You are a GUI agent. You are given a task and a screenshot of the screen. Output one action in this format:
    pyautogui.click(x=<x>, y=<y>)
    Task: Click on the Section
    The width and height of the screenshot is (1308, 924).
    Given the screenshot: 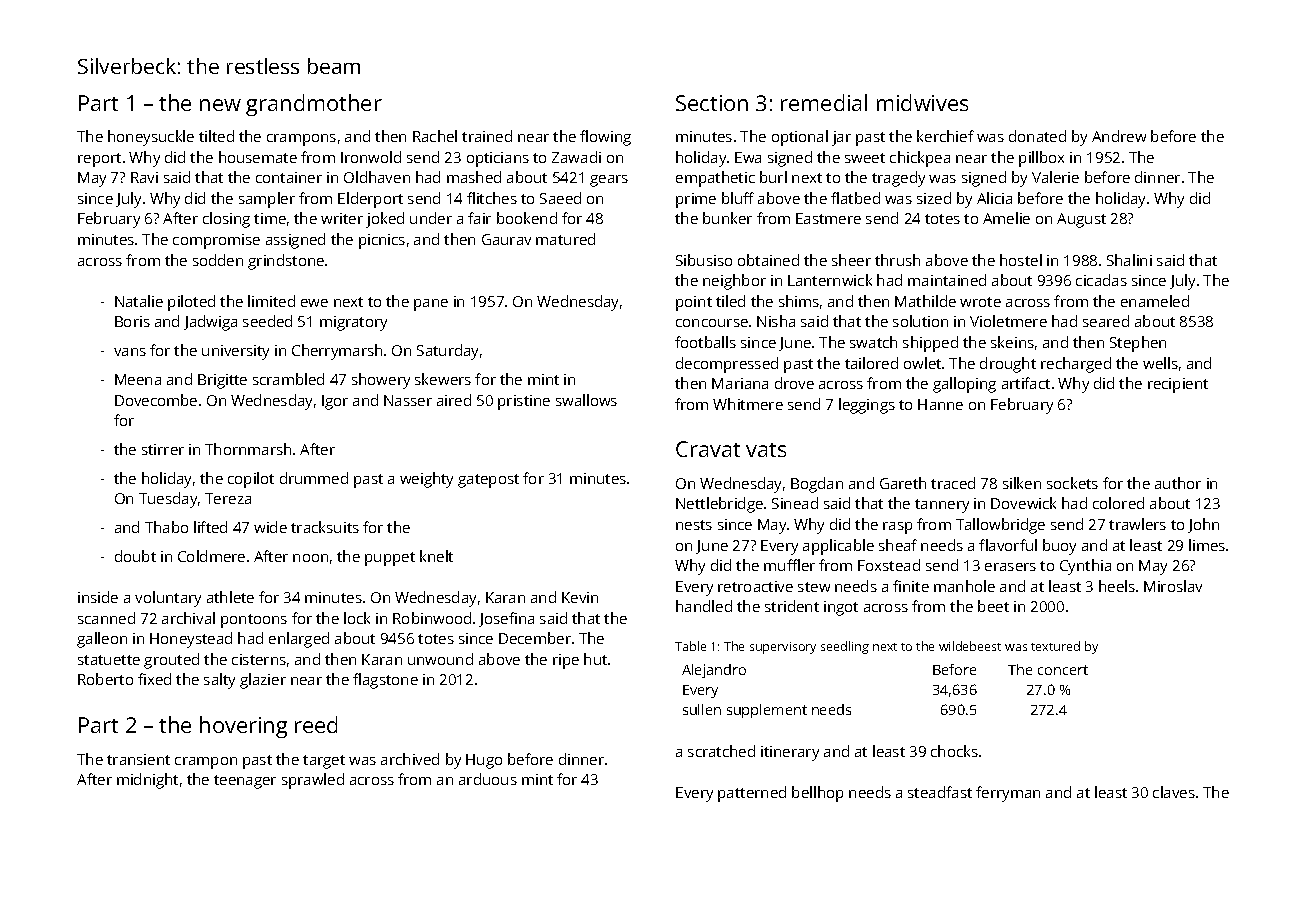 What is the action you would take?
    pyautogui.click(x=712, y=103)
